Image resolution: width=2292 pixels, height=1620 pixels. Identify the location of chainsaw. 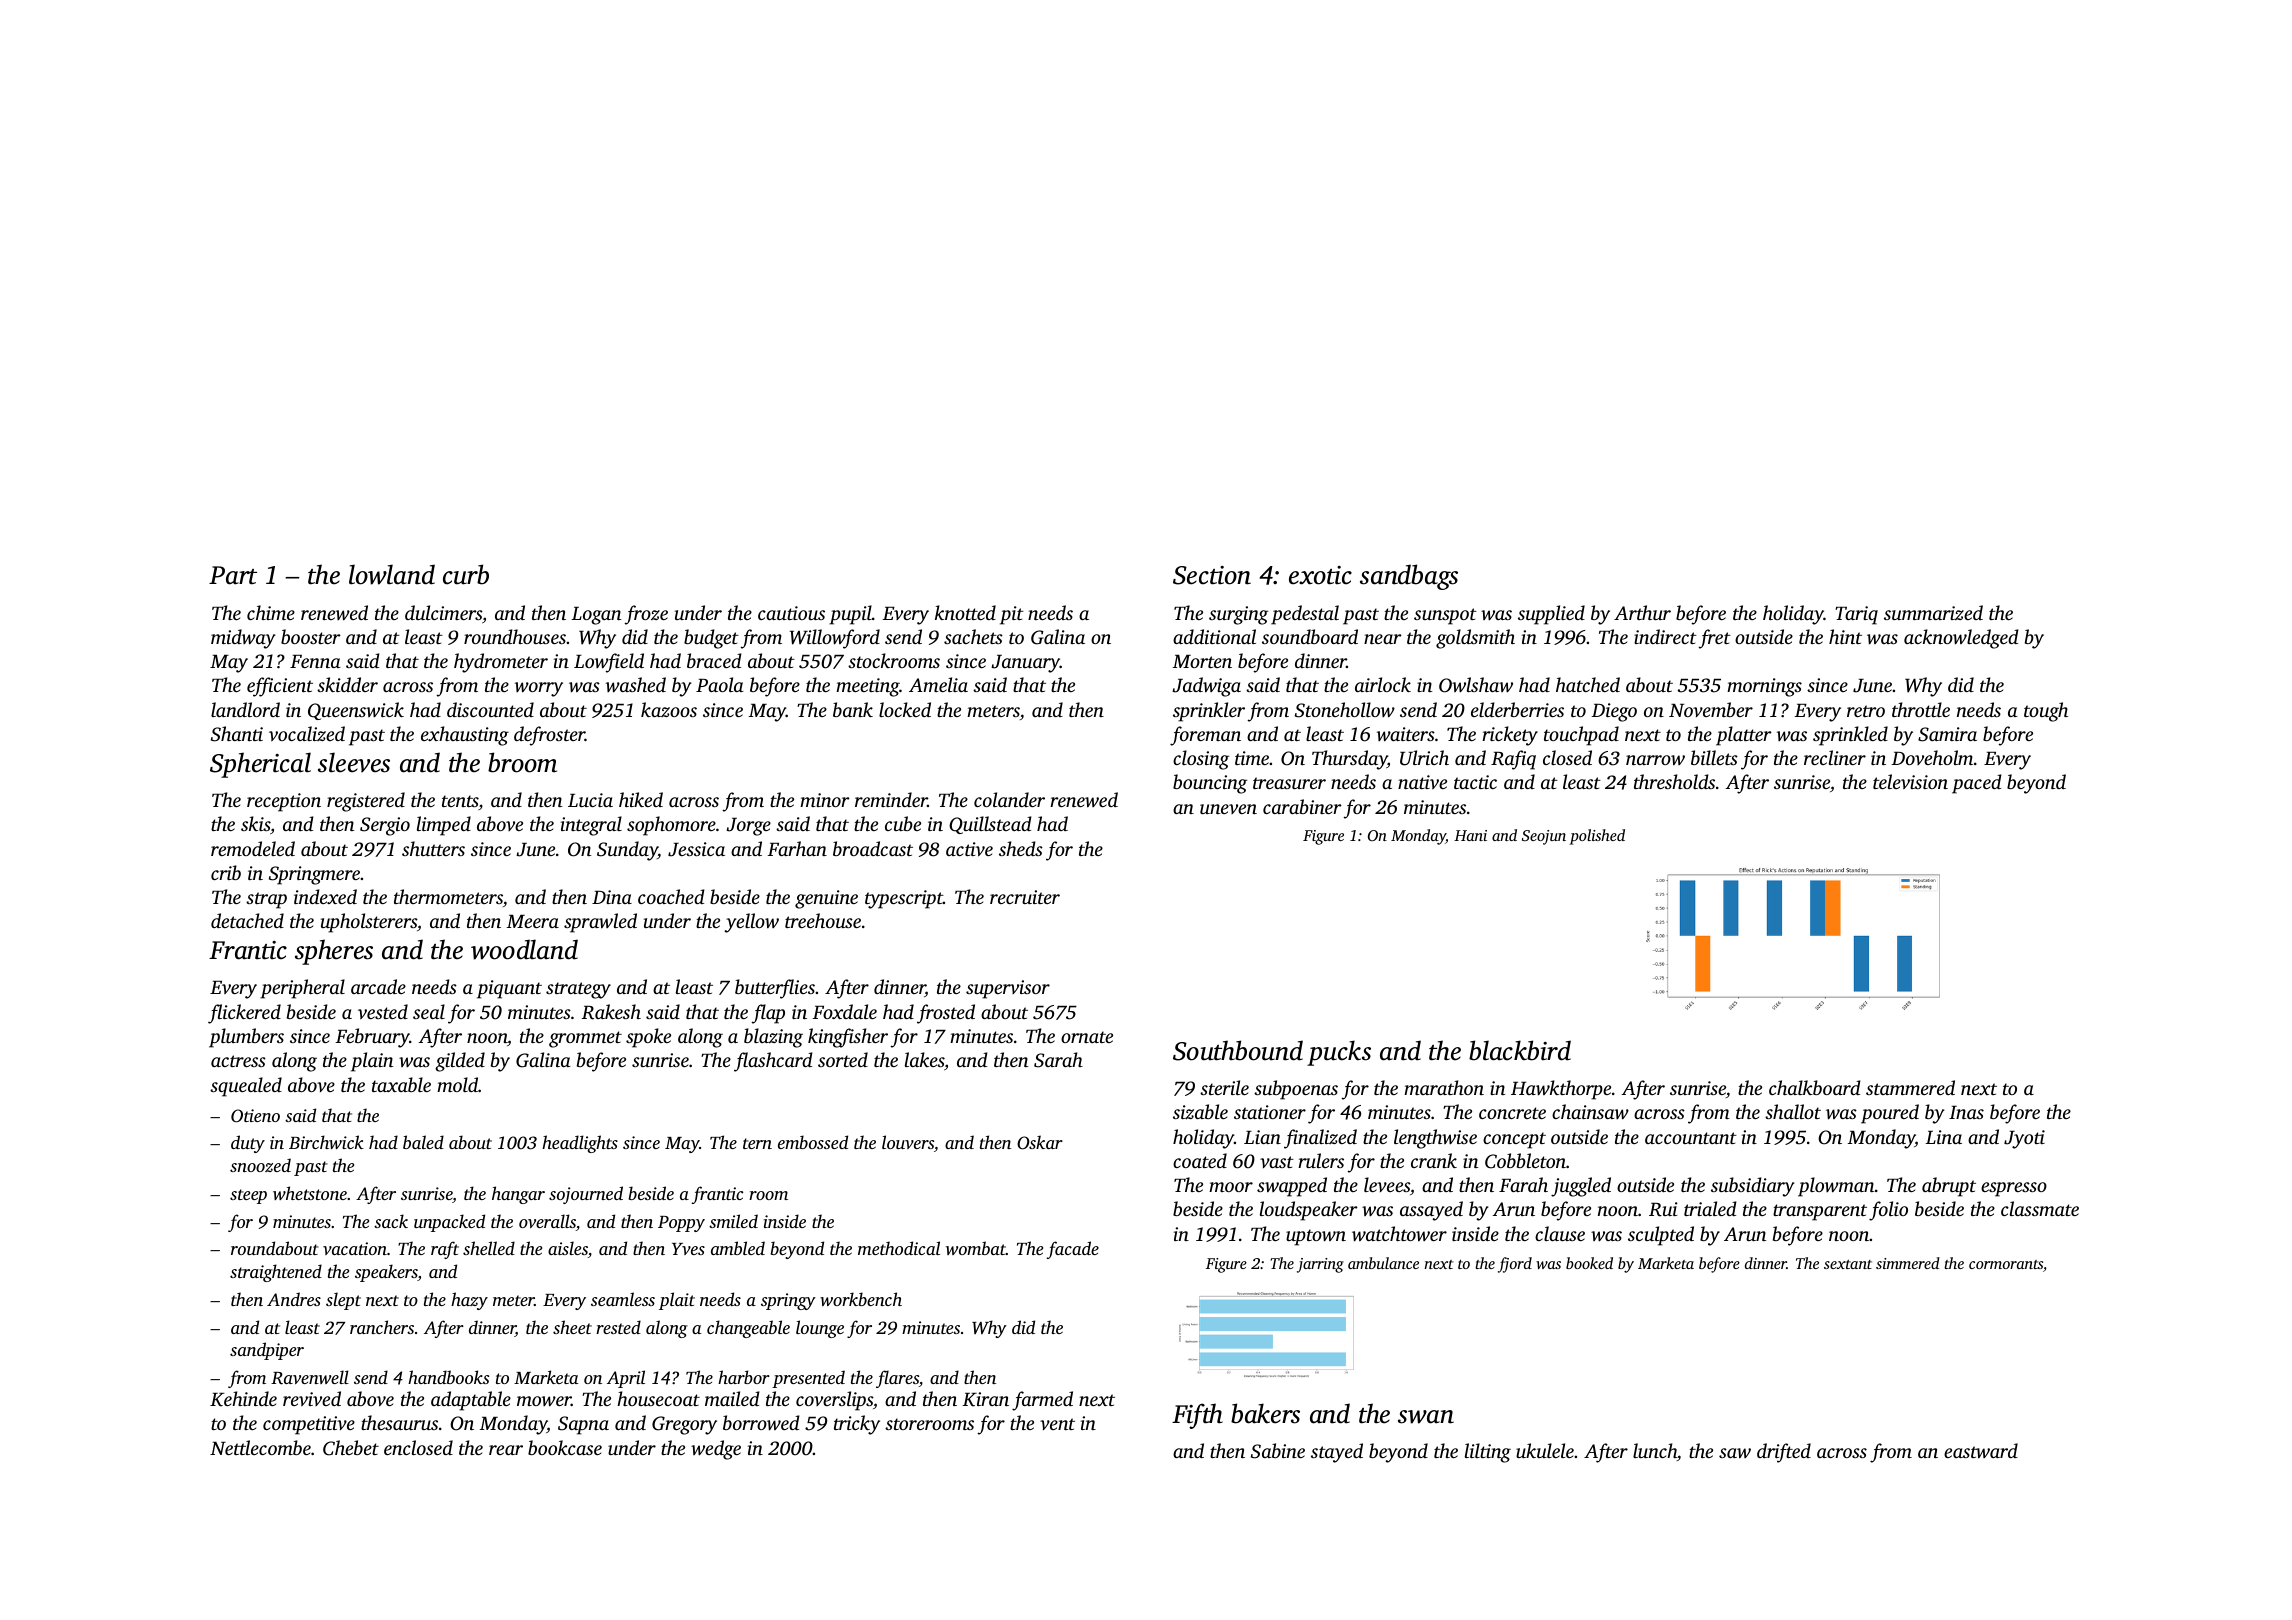
(1590, 1112).
